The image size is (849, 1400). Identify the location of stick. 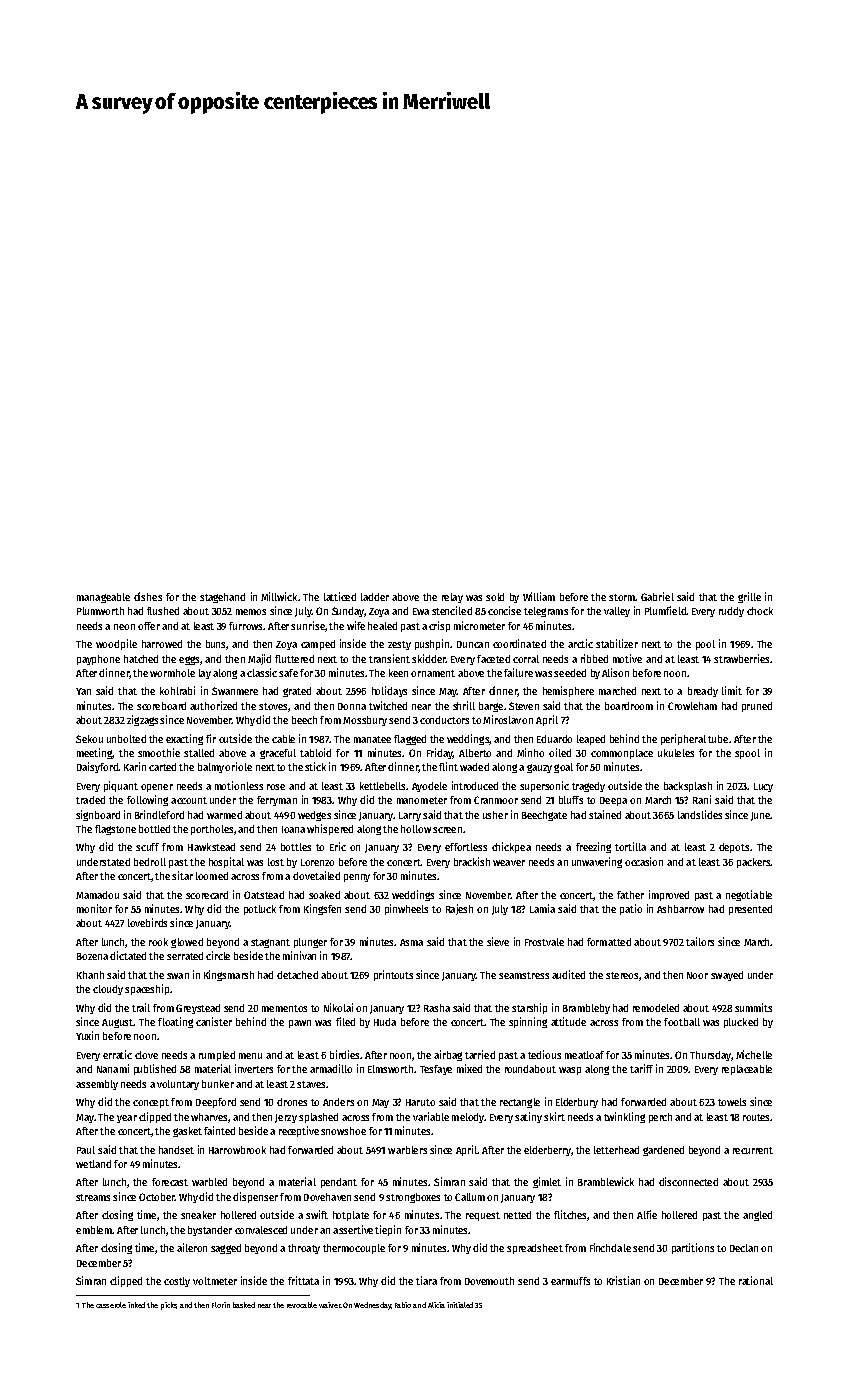
(315, 766).
